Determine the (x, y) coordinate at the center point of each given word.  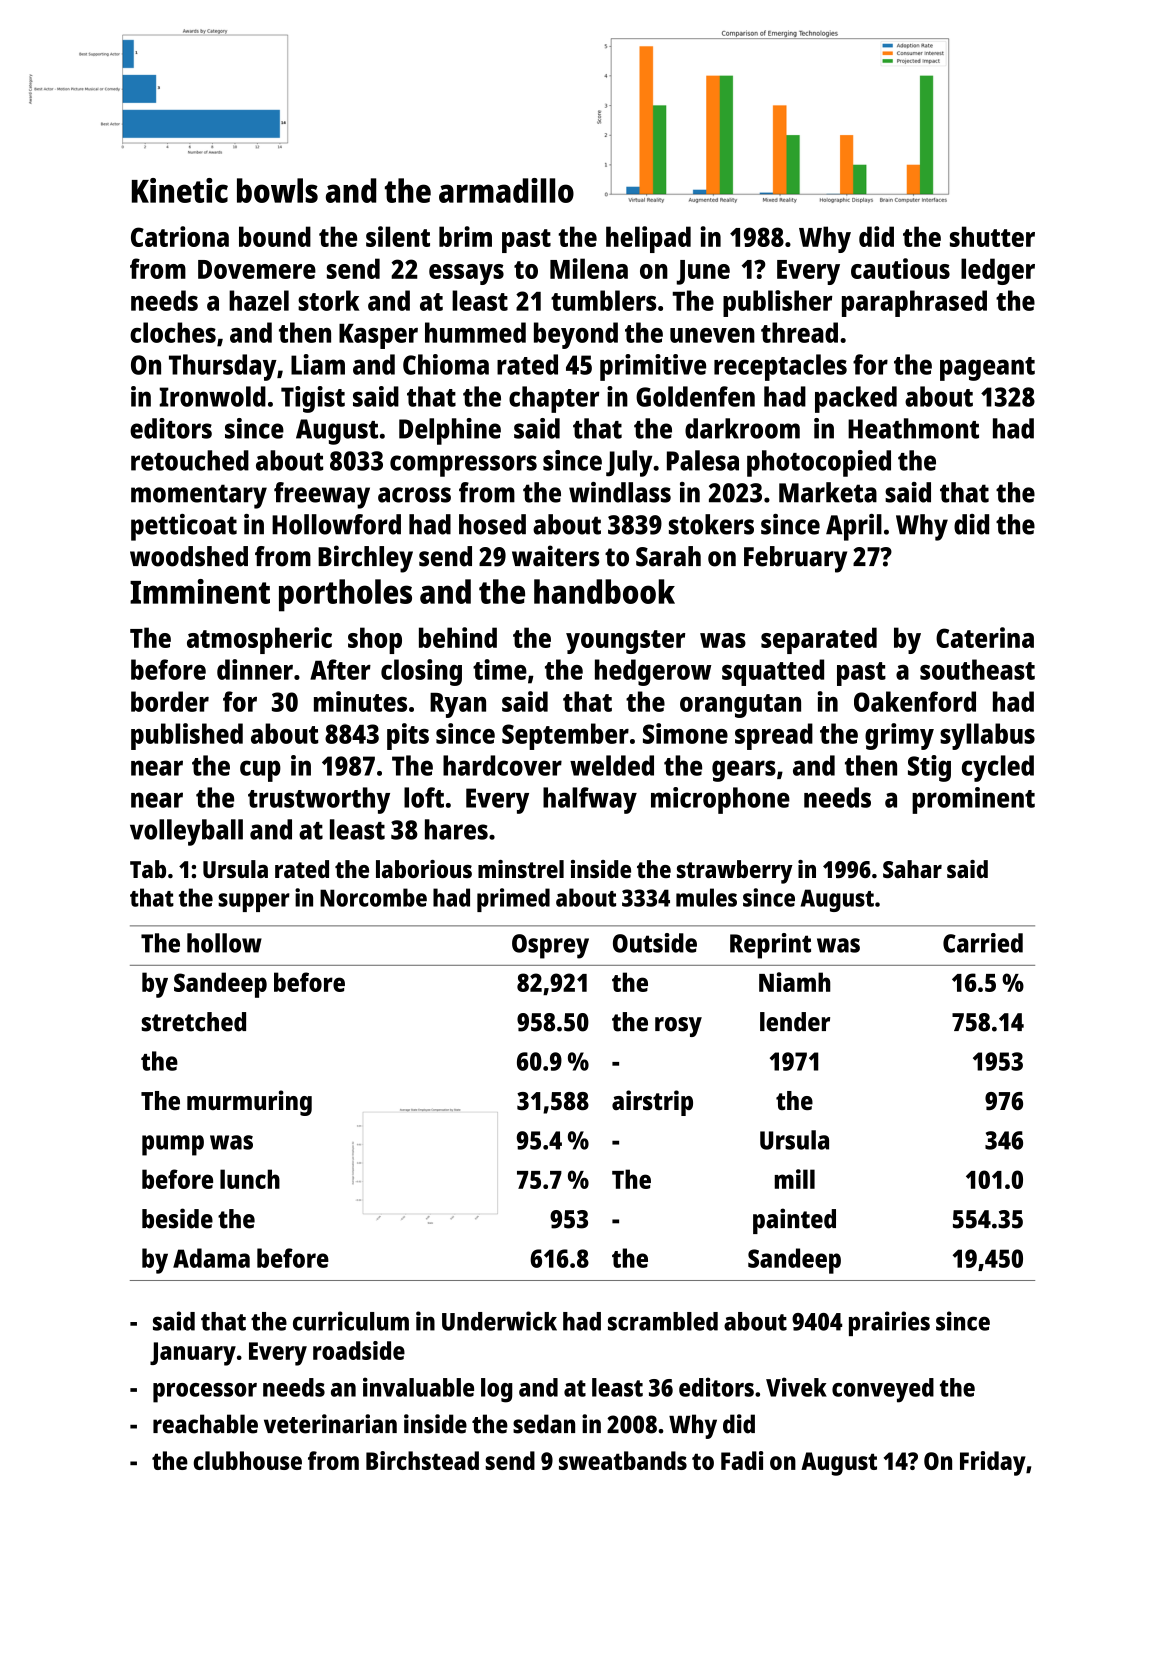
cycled (998, 768)
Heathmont (913, 428)
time (500, 669)
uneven (712, 335)
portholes (345, 595)
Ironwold (212, 396)
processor (205, 1393)
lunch (250, 1179)
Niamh (794, 982)
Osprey (550, 946)
